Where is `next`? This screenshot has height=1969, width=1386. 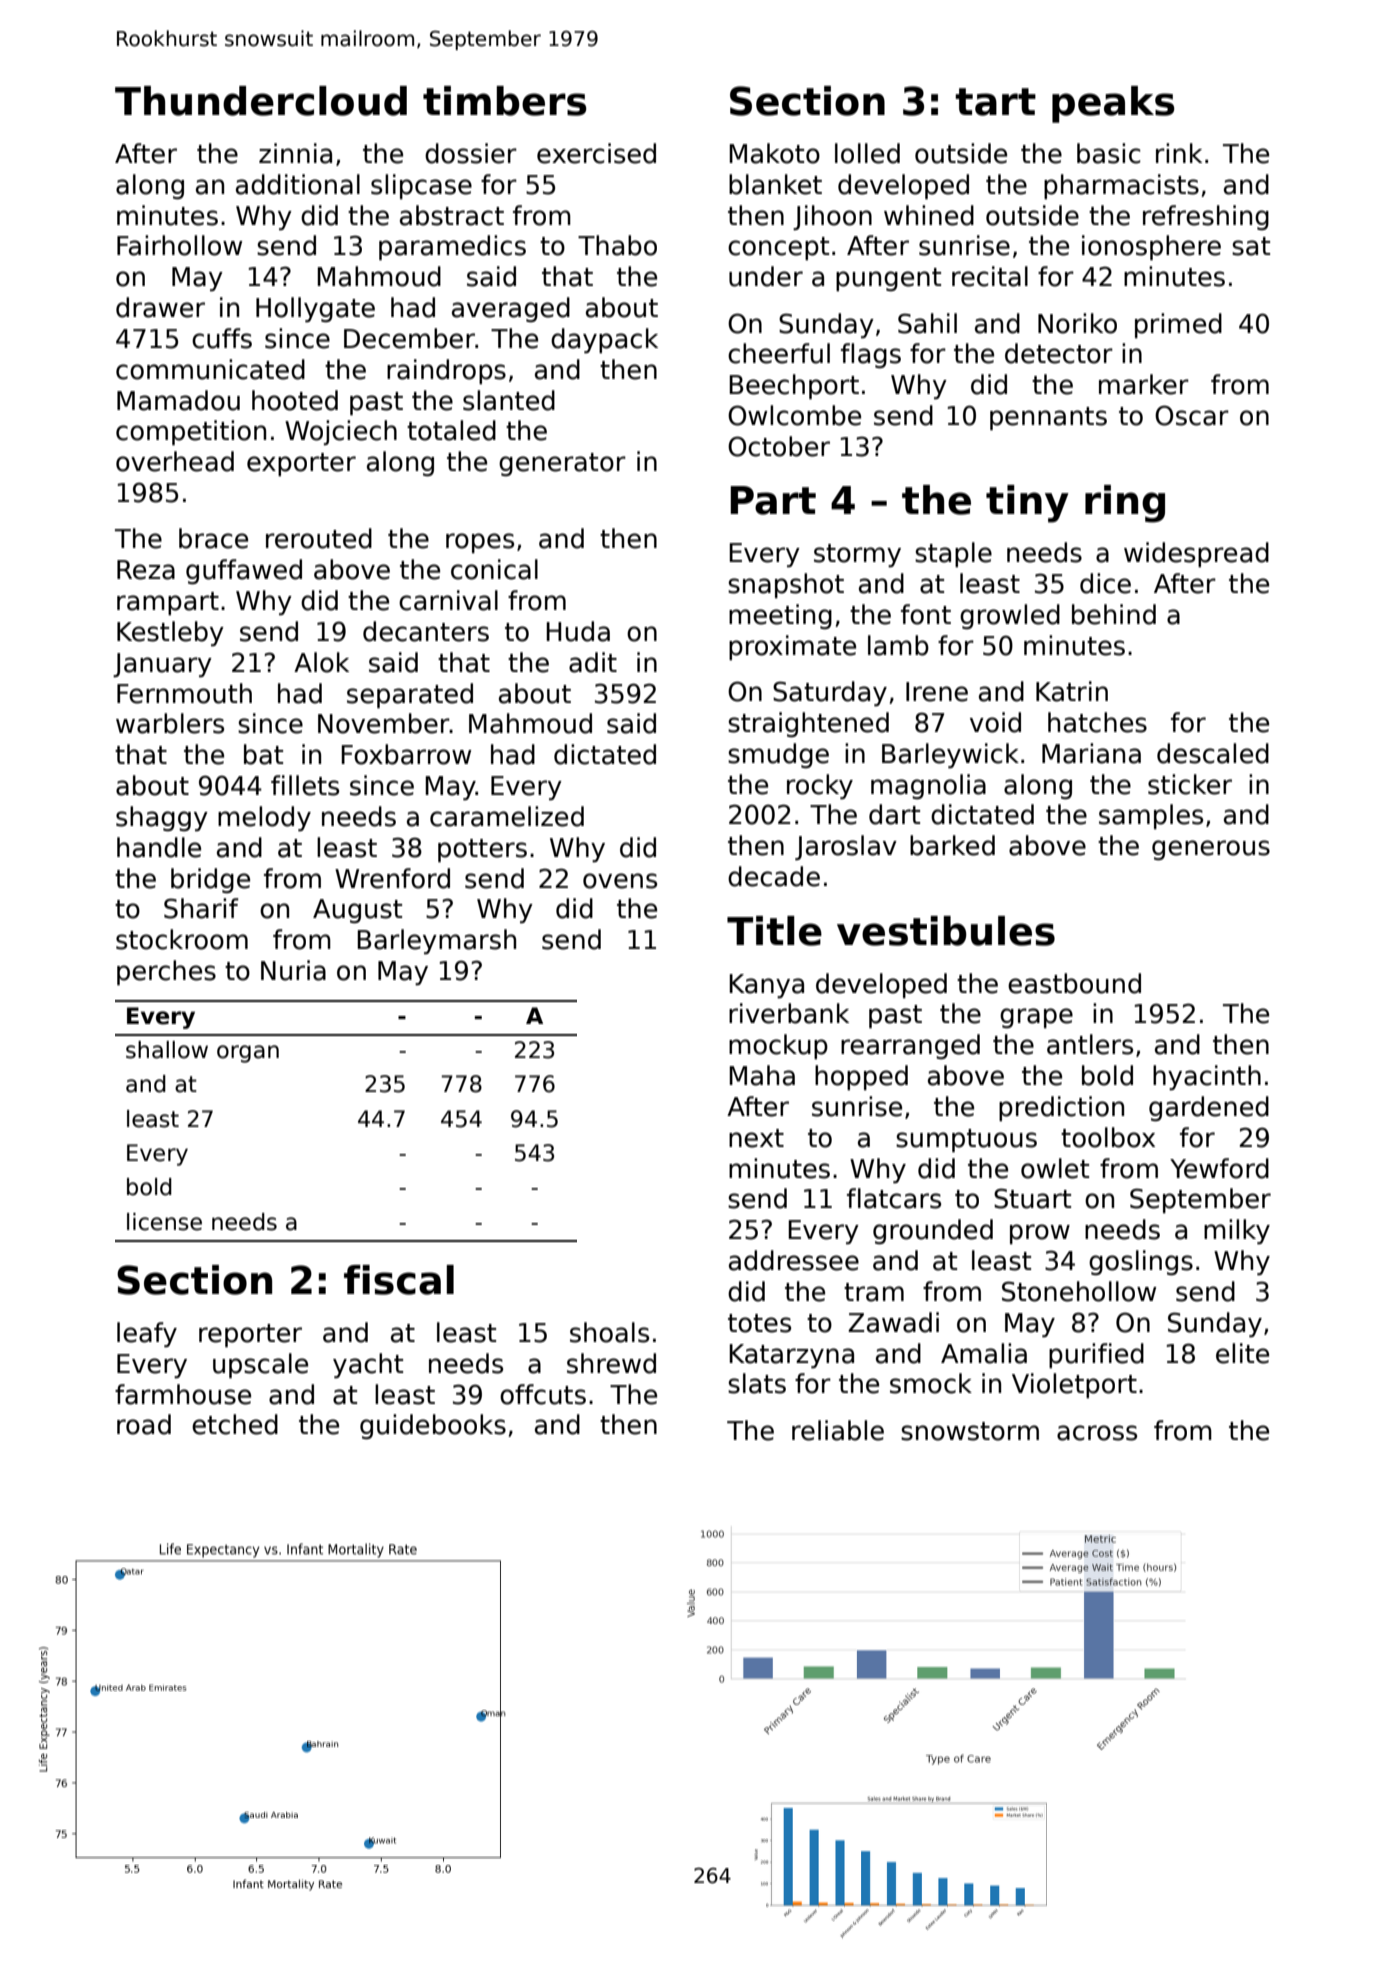 next is located at coordinates (756, 1138).
